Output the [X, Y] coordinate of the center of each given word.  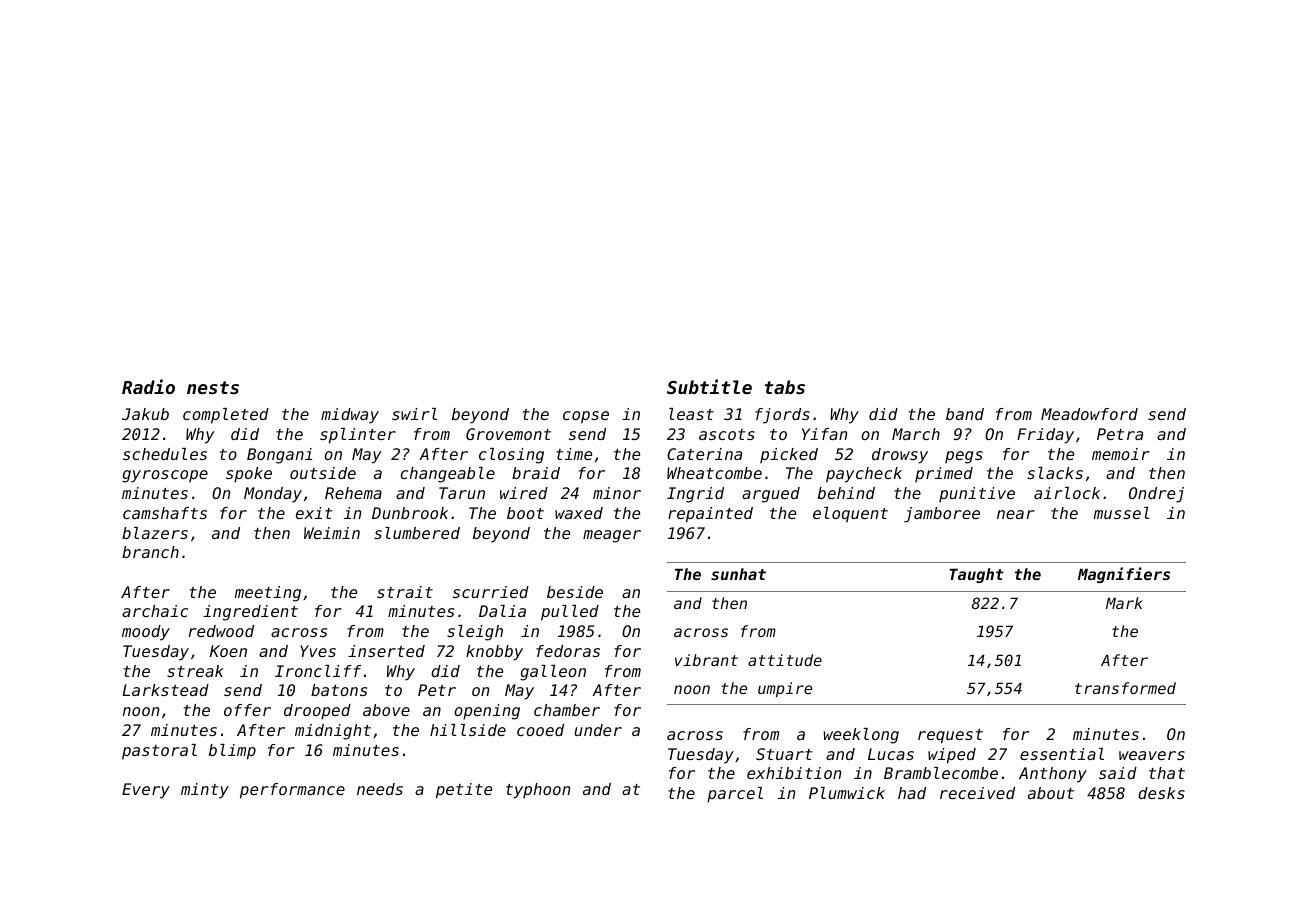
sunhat [738, 574]
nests [213, 387]
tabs [785, 387]
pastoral [159, 752]
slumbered [417, 533]
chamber [567, 710]
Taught [977, 575]
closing [511, 456]
